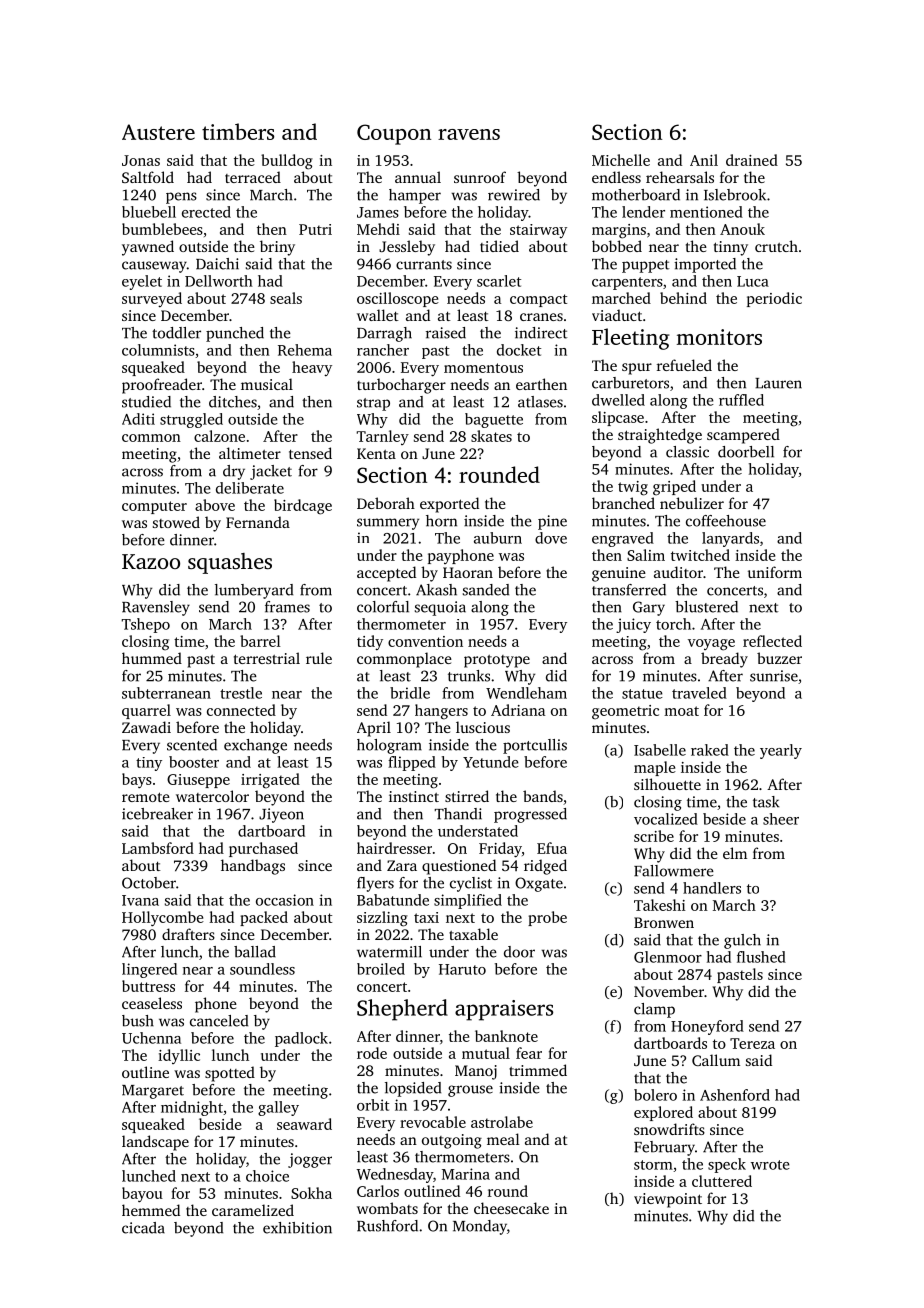 The height and width of the screenshot is (1308, 924). What do you see at coordinates (540, 402) in the screenshot?
I see `atlases` at bounding box center [540, 402].
